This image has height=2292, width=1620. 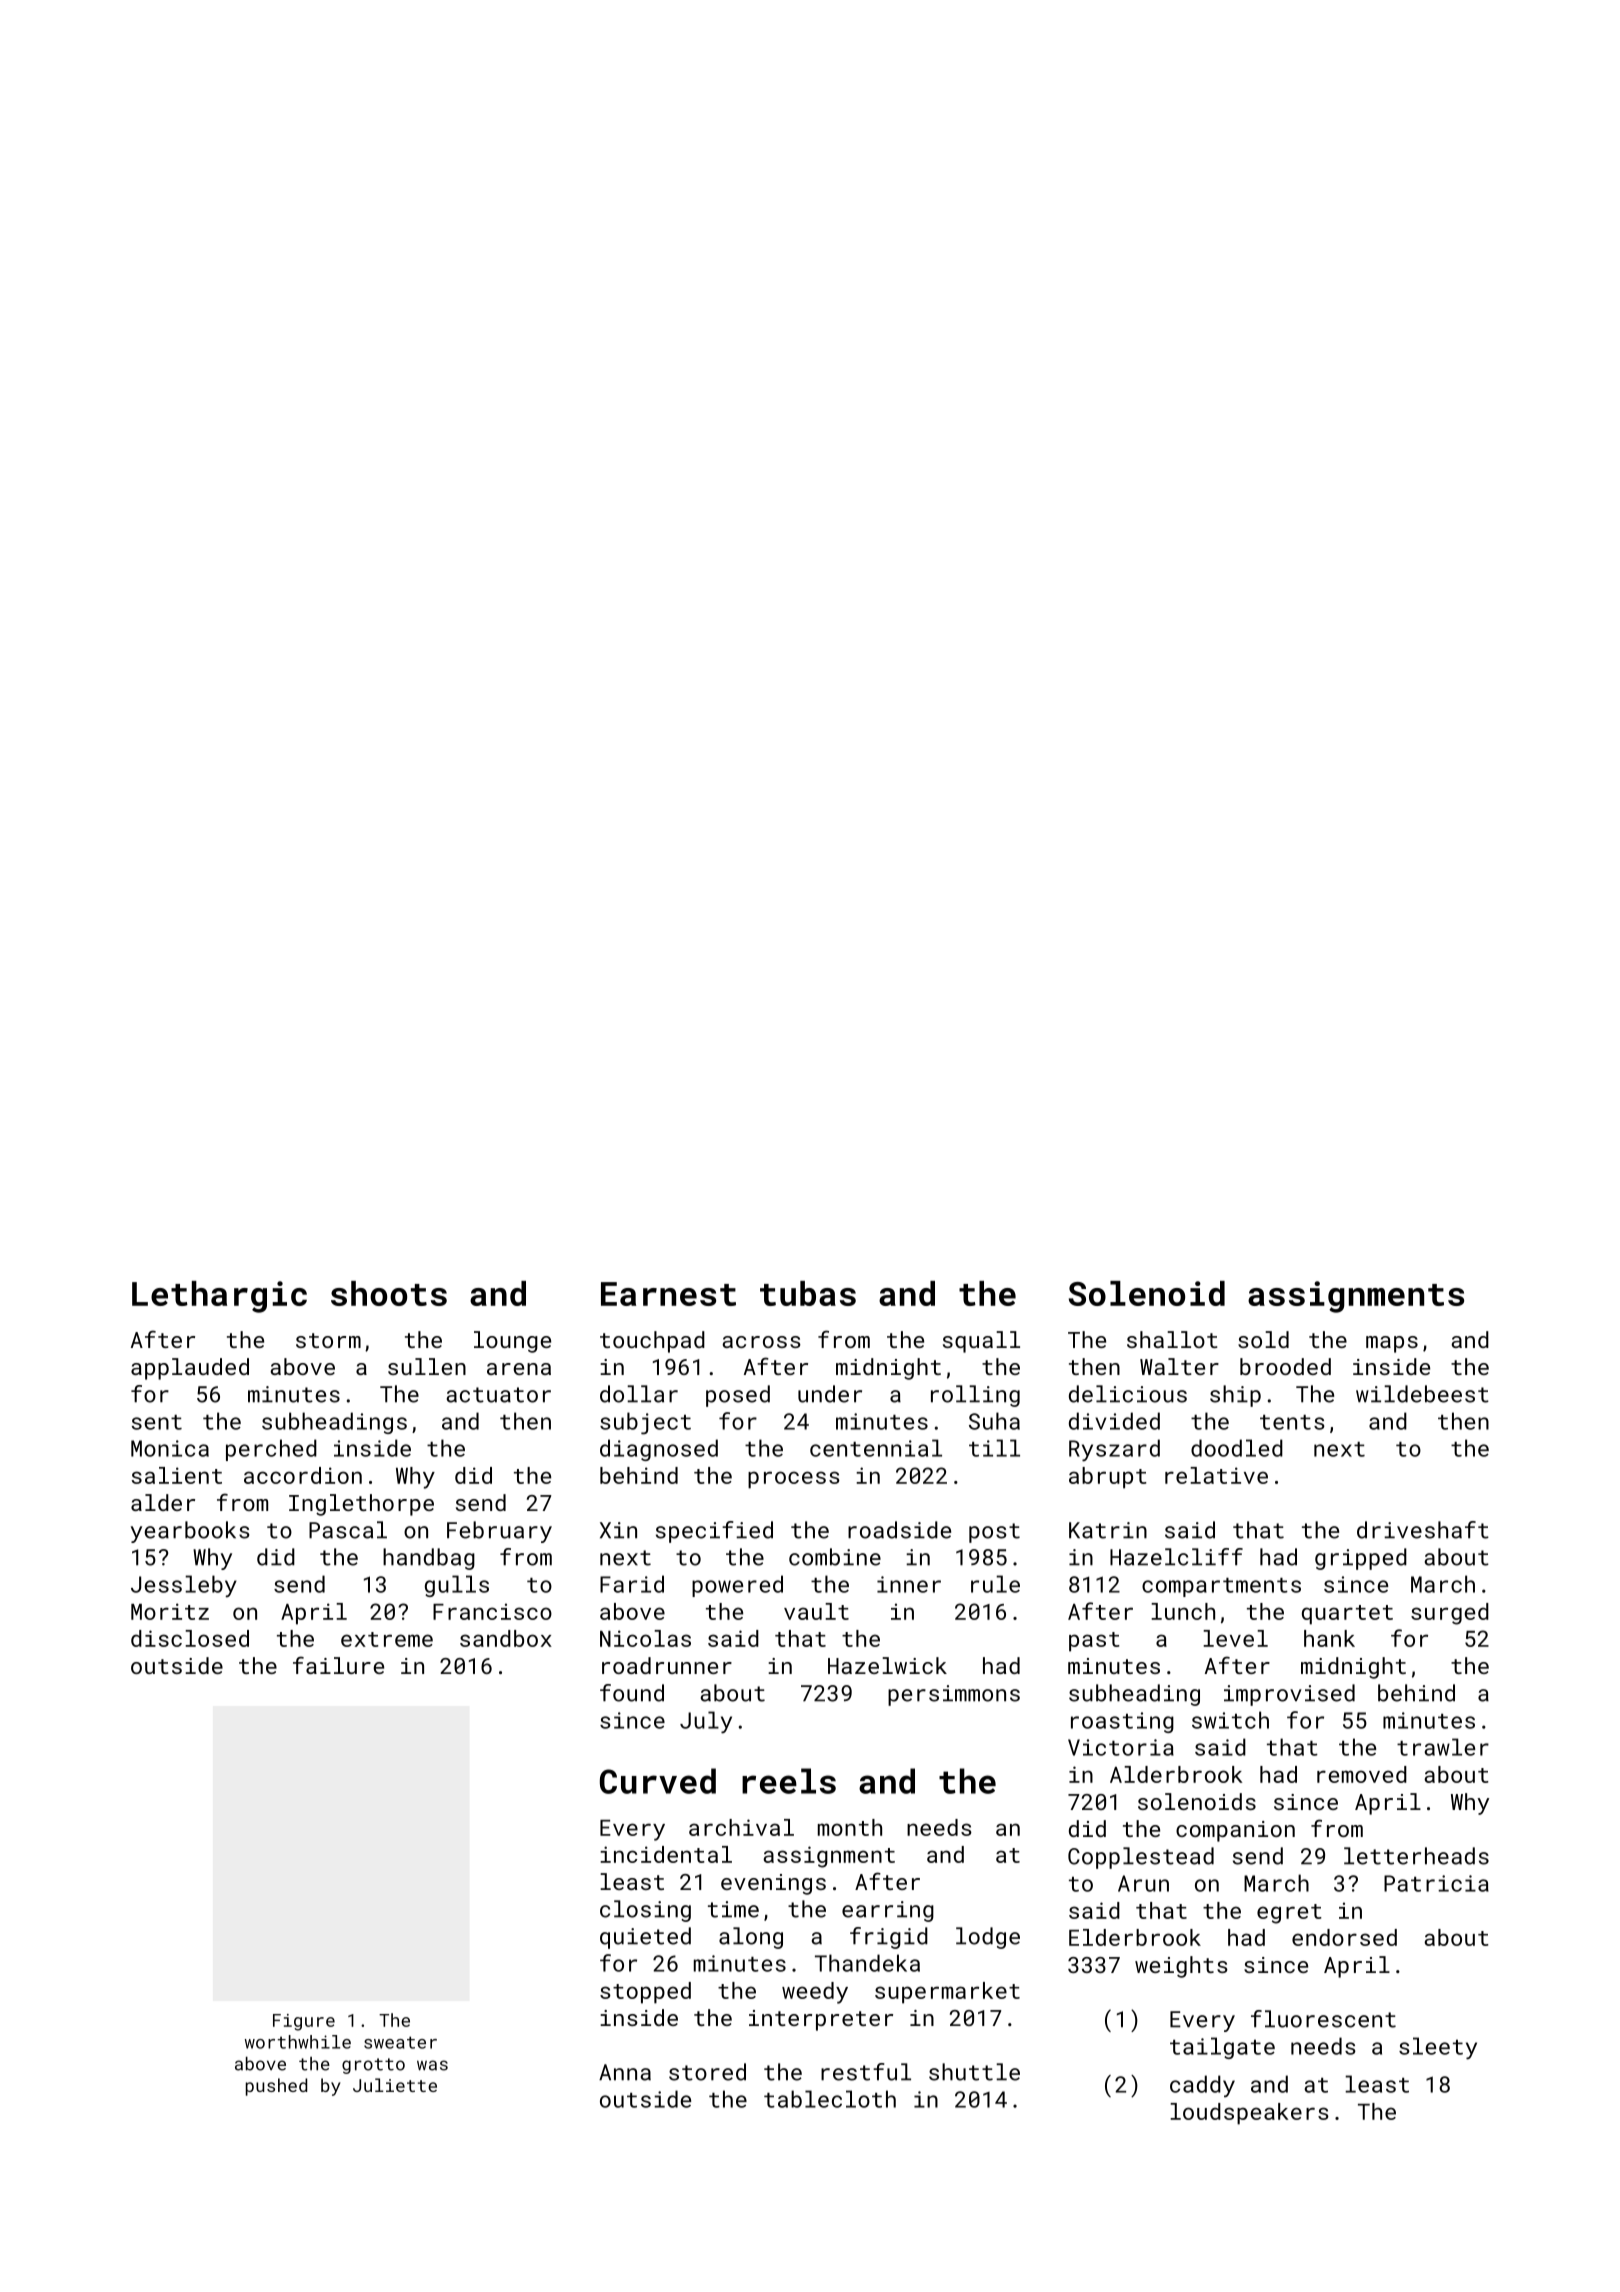 I want to click on applauded, so click(x=190, y=1369).
